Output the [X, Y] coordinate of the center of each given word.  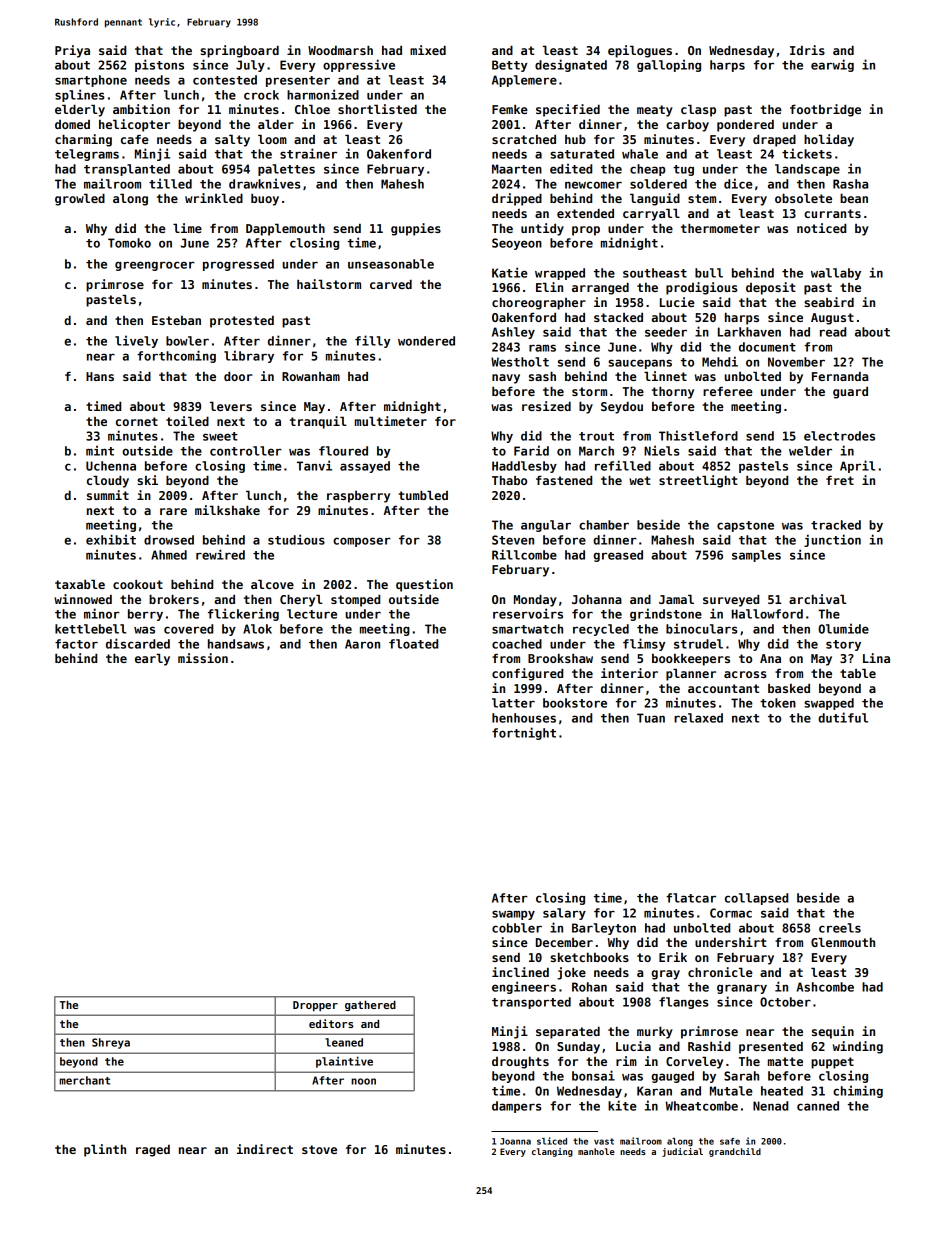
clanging [552, 1152]
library [249, 356]
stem [702, 198]
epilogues [640, 51]
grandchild [735, 1152]
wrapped [560, 274]
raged [153, 1151]
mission [203, 658]
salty [232, 140]
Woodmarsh [340, 50]
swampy [513, 915]
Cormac [731, 913]
